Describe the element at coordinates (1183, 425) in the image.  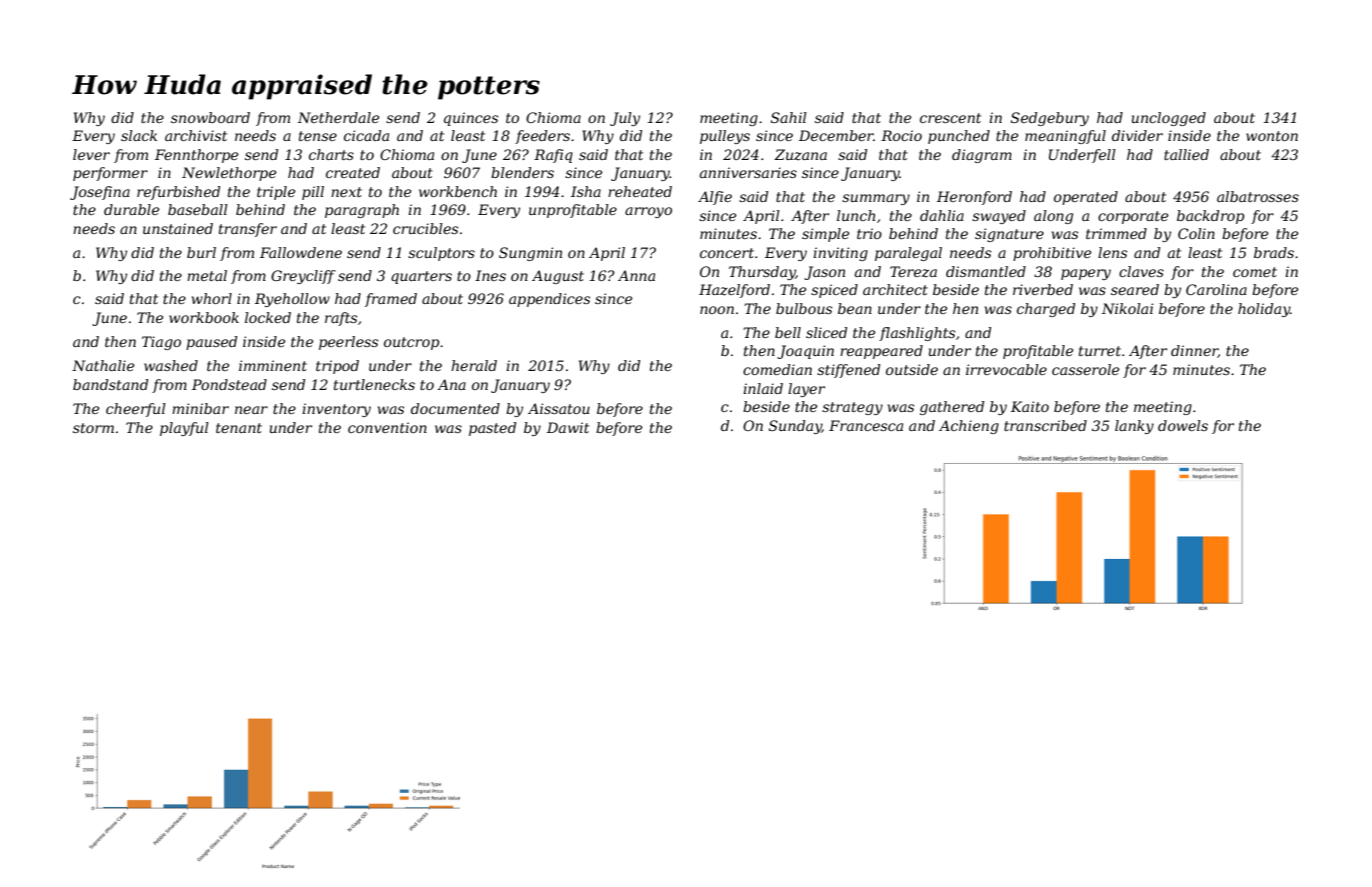
I see `dowels` at that location.
